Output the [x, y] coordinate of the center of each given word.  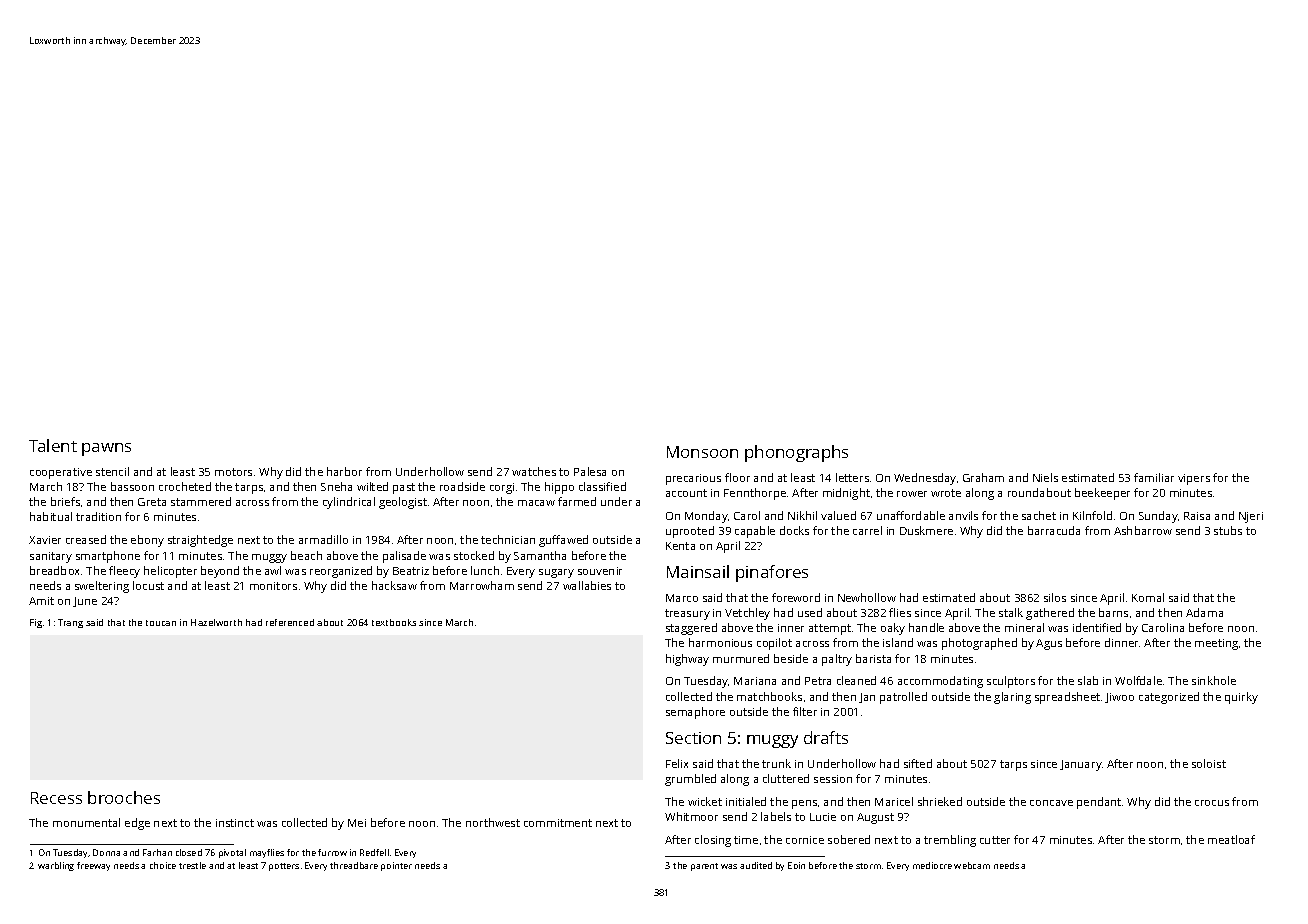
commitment [558, 823]
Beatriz [411, 571]
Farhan [157, 852]
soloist [1209, 763]
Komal [1148, 597]
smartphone [108, 557]
